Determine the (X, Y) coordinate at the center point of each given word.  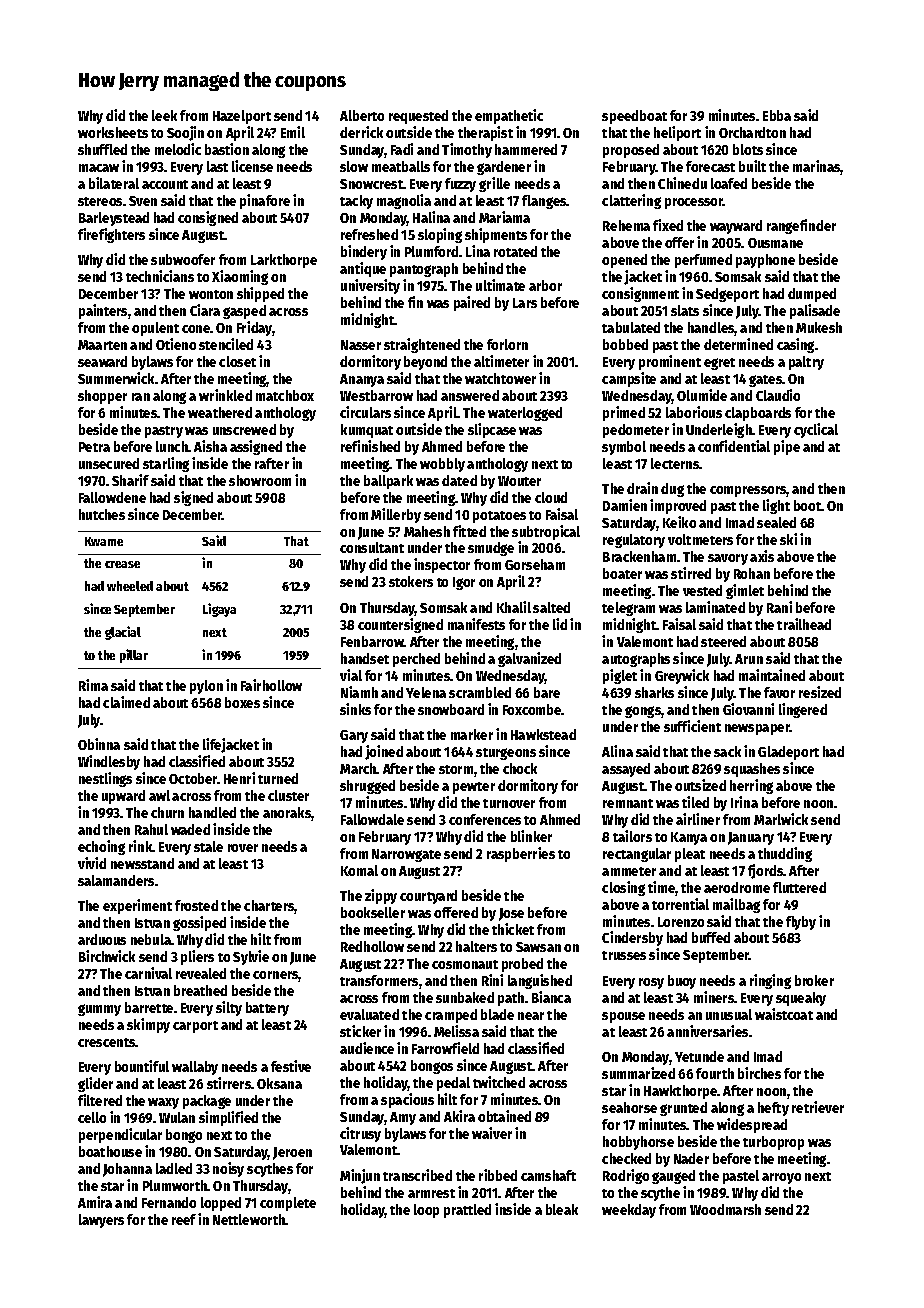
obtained (504, 1116)
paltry (806, 363)
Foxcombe (532, 709)
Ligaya (219, 610)
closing (623, 888)
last (217, 166)
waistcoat (784, 1014)
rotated (515, 251)
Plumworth (175, 1185)
